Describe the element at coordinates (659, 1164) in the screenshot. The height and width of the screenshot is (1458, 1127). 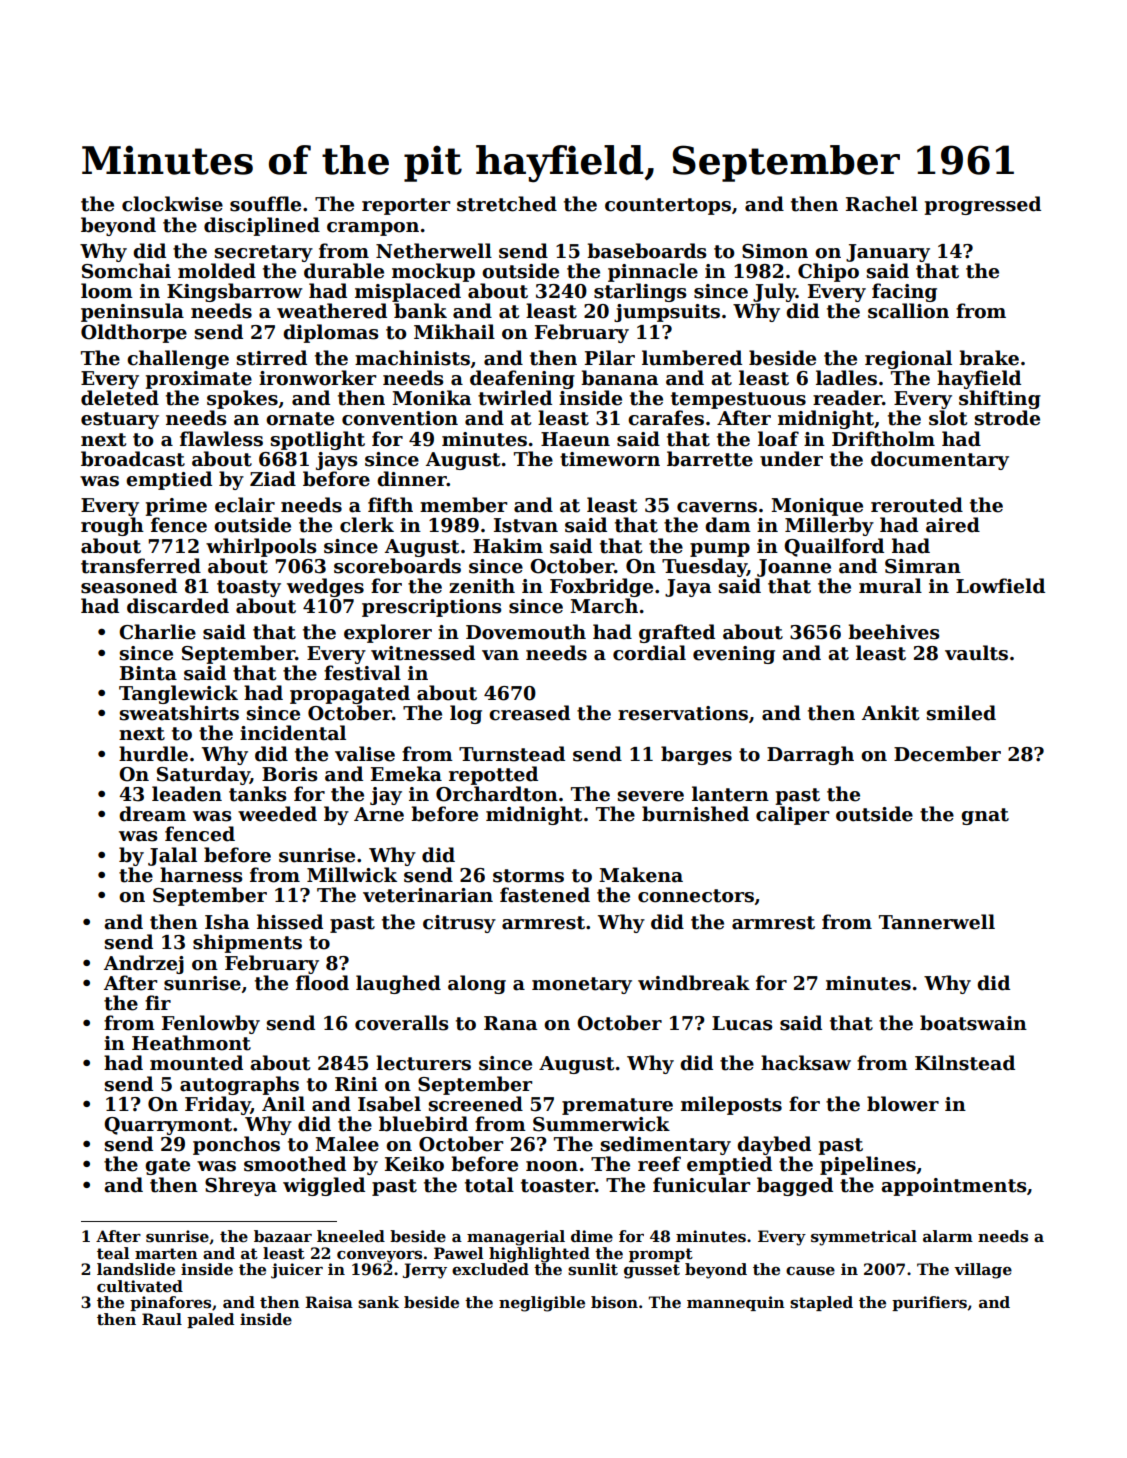
I see `reef` at that location.
